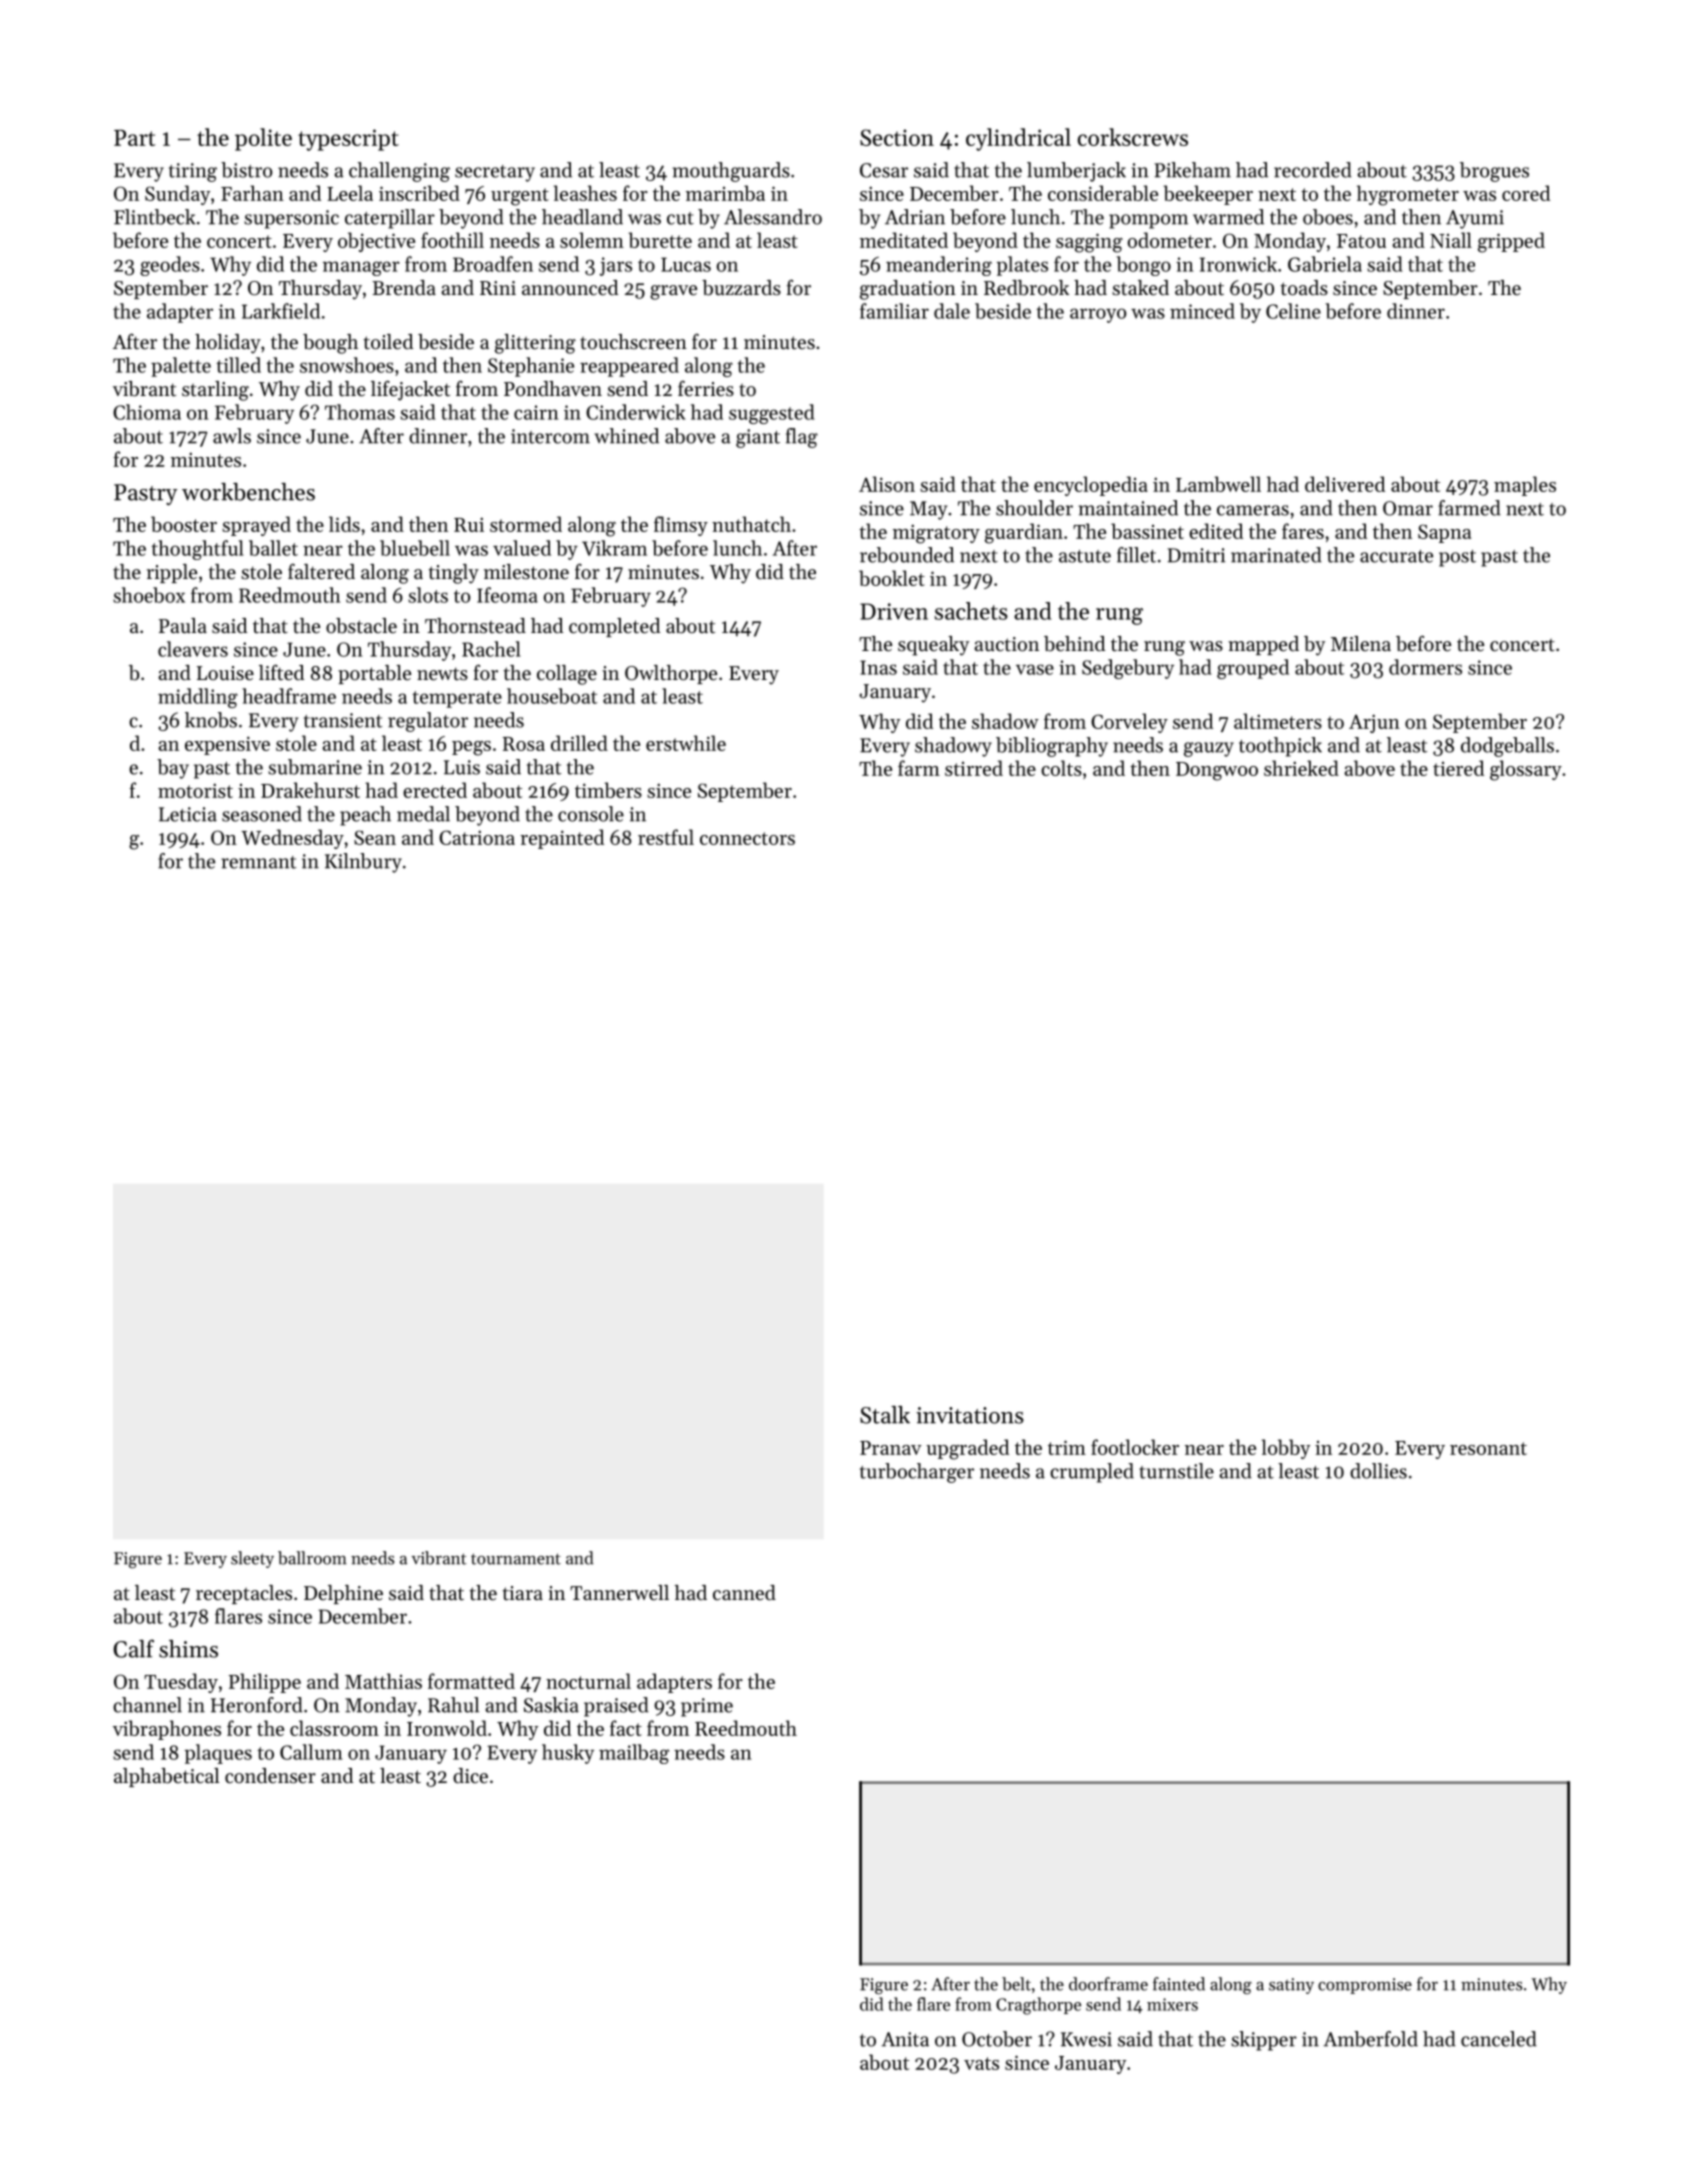  Describe the element at coordinates (1526, 770) in the image. I see `glossary` at that location.
